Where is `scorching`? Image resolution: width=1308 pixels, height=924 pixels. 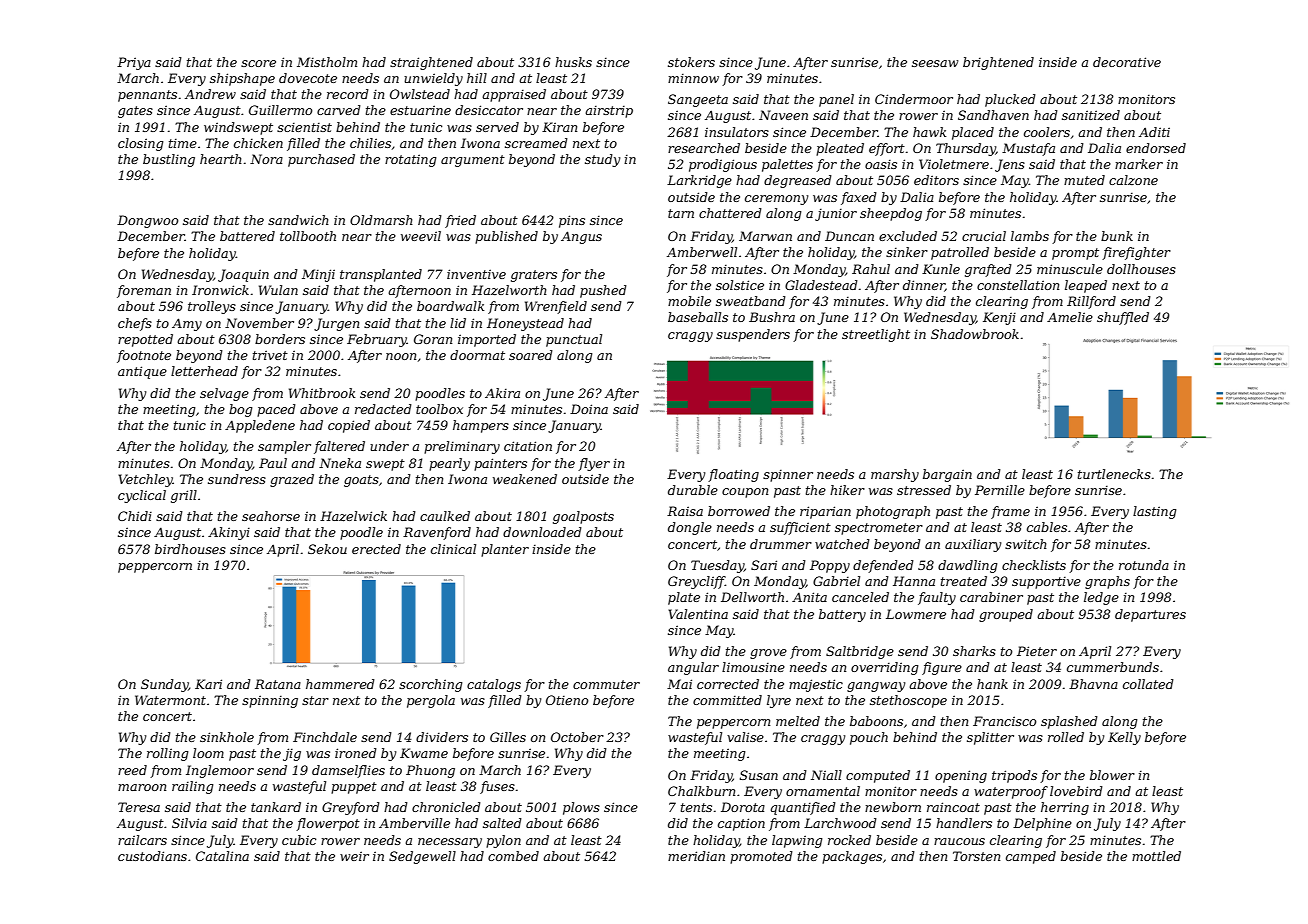
scorching is located at coordinates (430, 685).
